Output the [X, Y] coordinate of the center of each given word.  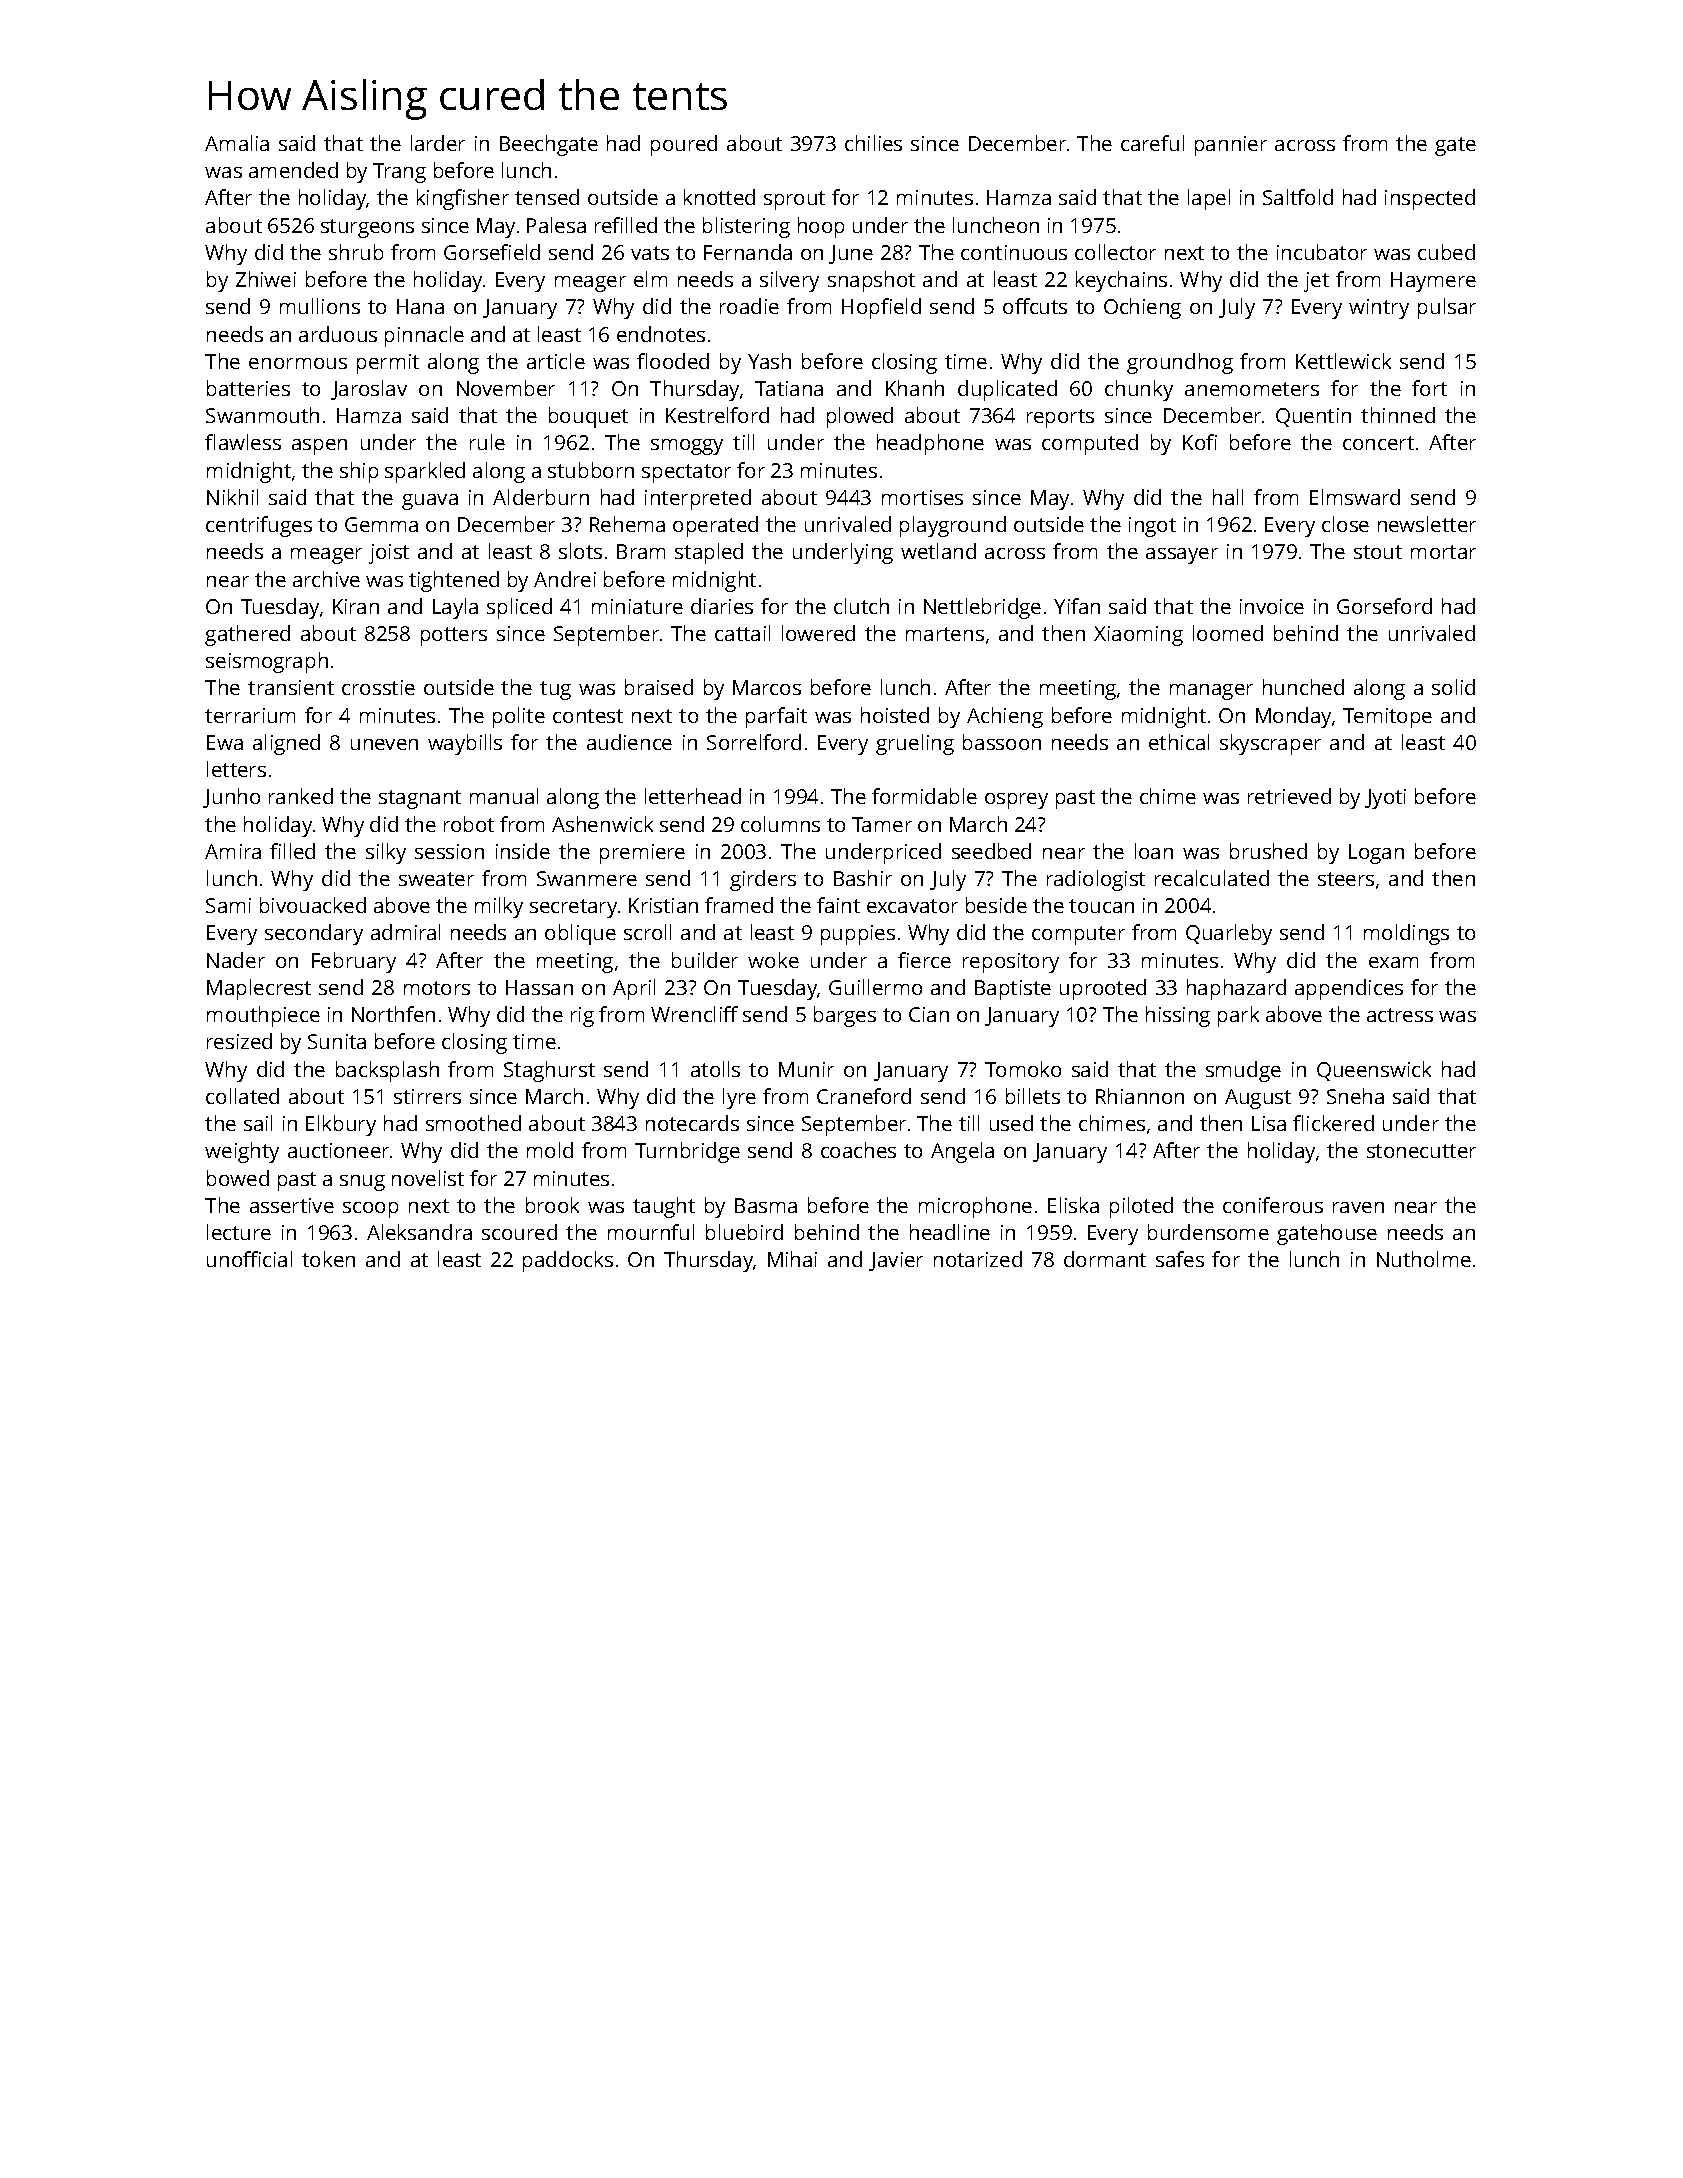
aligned [286, 744]
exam [1393, 962]
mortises [922, 497]
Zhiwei [266, 279]
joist [389, 554]
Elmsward [1355, 497]
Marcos [767, 687]
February [354, 962]
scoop [370, 1210]
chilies [873, 143]
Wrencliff [694, 1014]
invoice [1272, 606]
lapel [1209, 199]
